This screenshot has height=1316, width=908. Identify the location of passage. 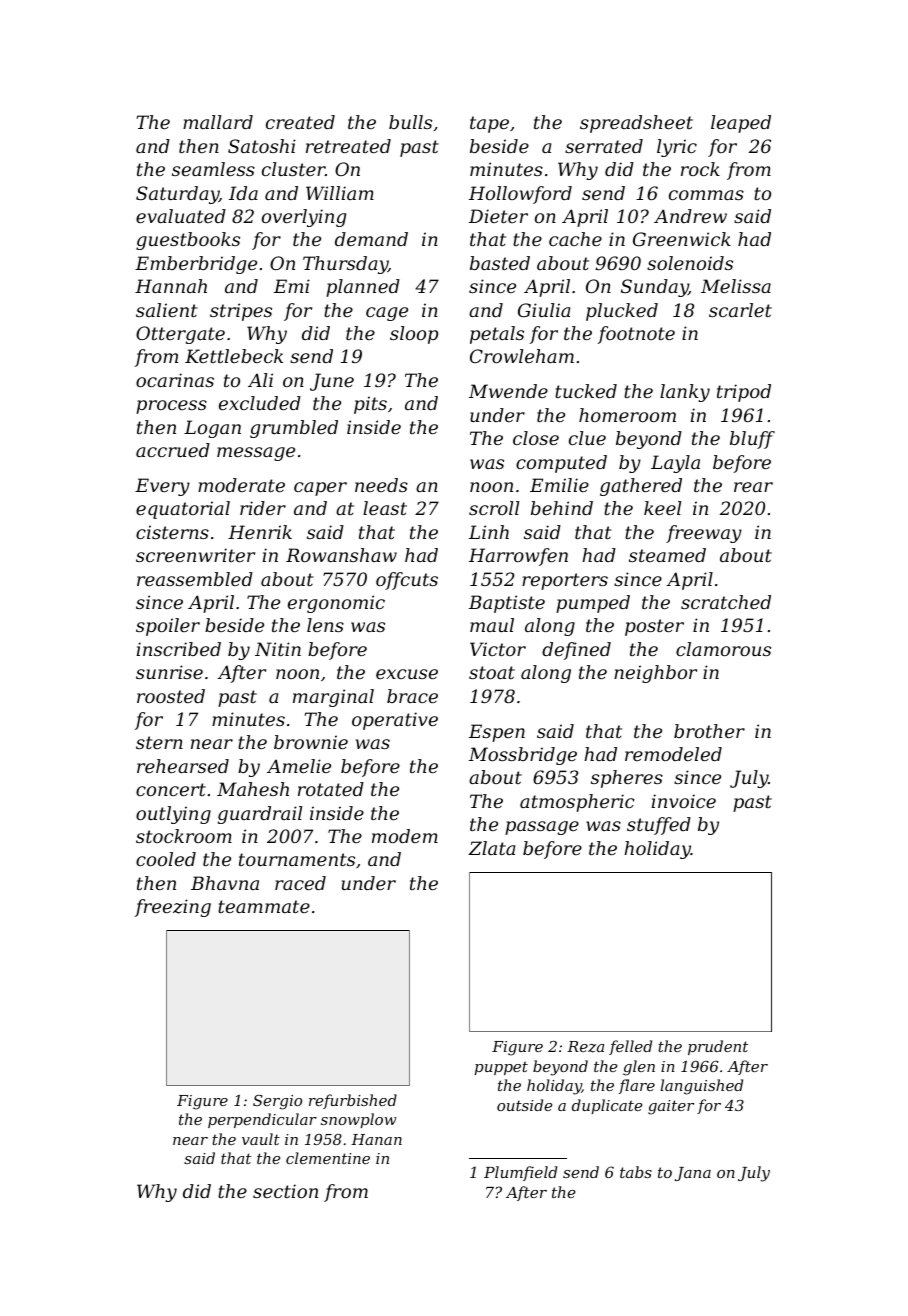
(542, 828).
